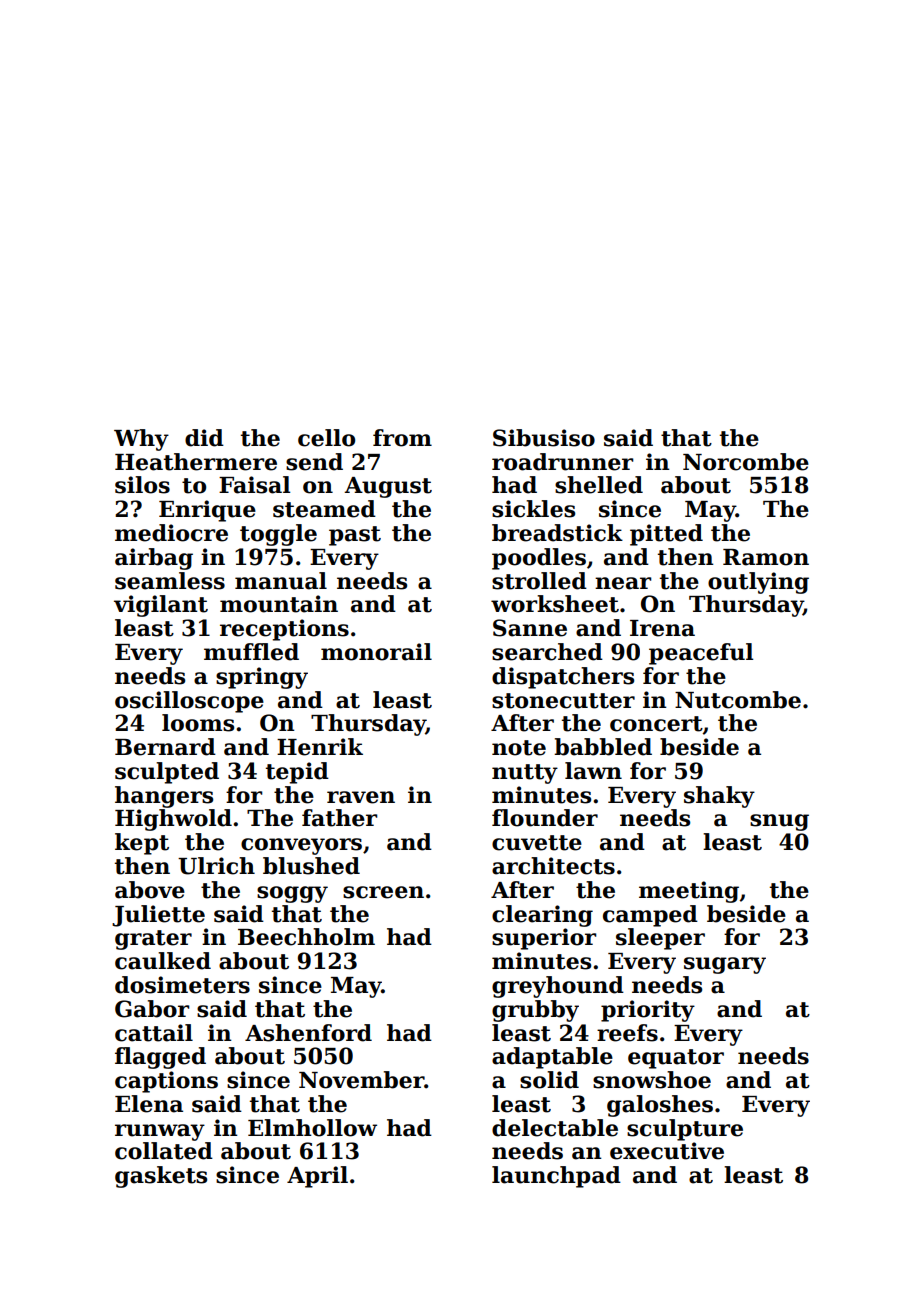 This screenshot has width=924, height=1311. I want to click on shaky, so click(719, 797).
